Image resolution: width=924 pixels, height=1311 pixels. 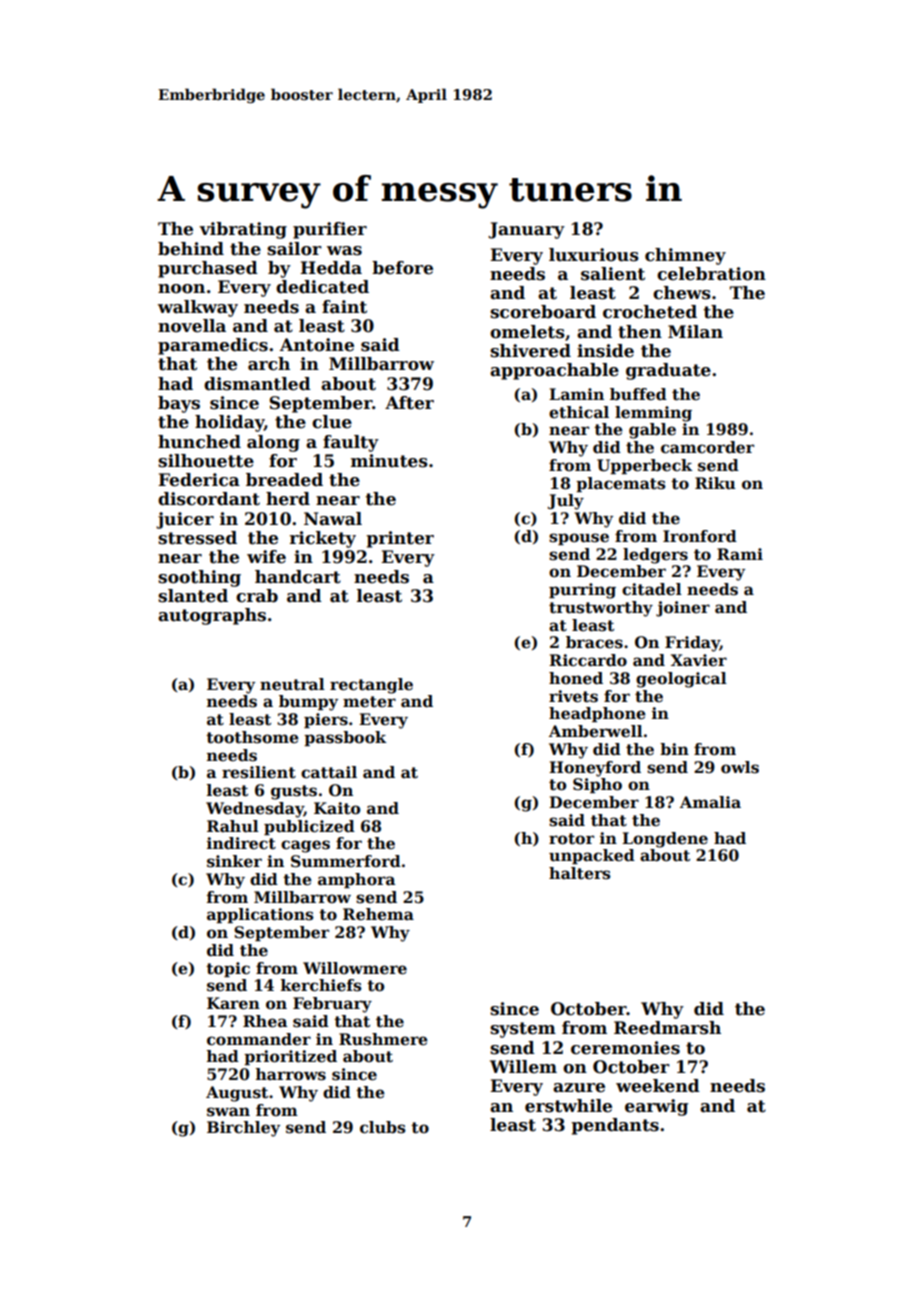 What do you see at coordinates (681, 680) in the screenshot?
I see `geological` at bounding box center [681, 680].
